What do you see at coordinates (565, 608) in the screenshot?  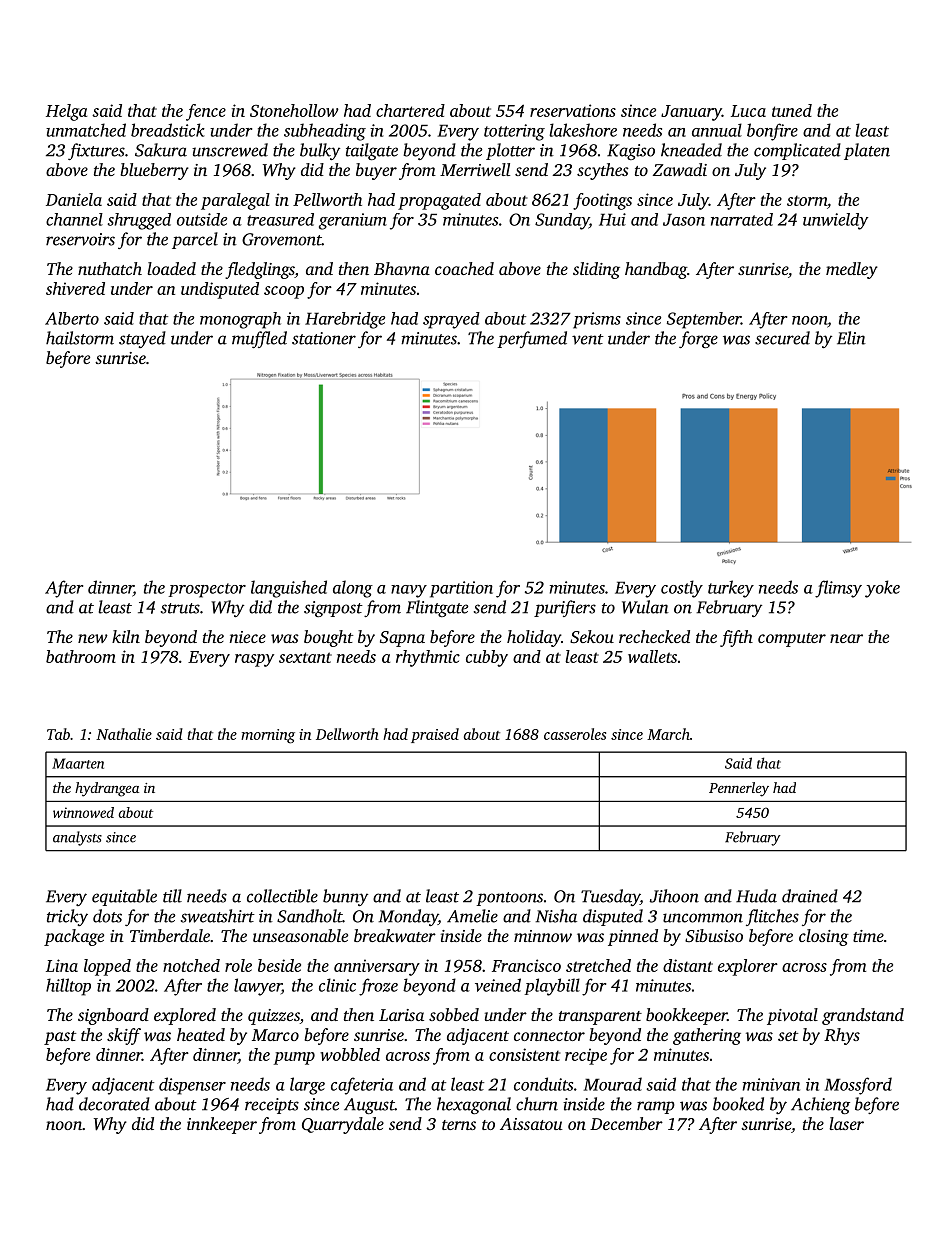 I see `purifiers` at bounding box center [565, 608].
